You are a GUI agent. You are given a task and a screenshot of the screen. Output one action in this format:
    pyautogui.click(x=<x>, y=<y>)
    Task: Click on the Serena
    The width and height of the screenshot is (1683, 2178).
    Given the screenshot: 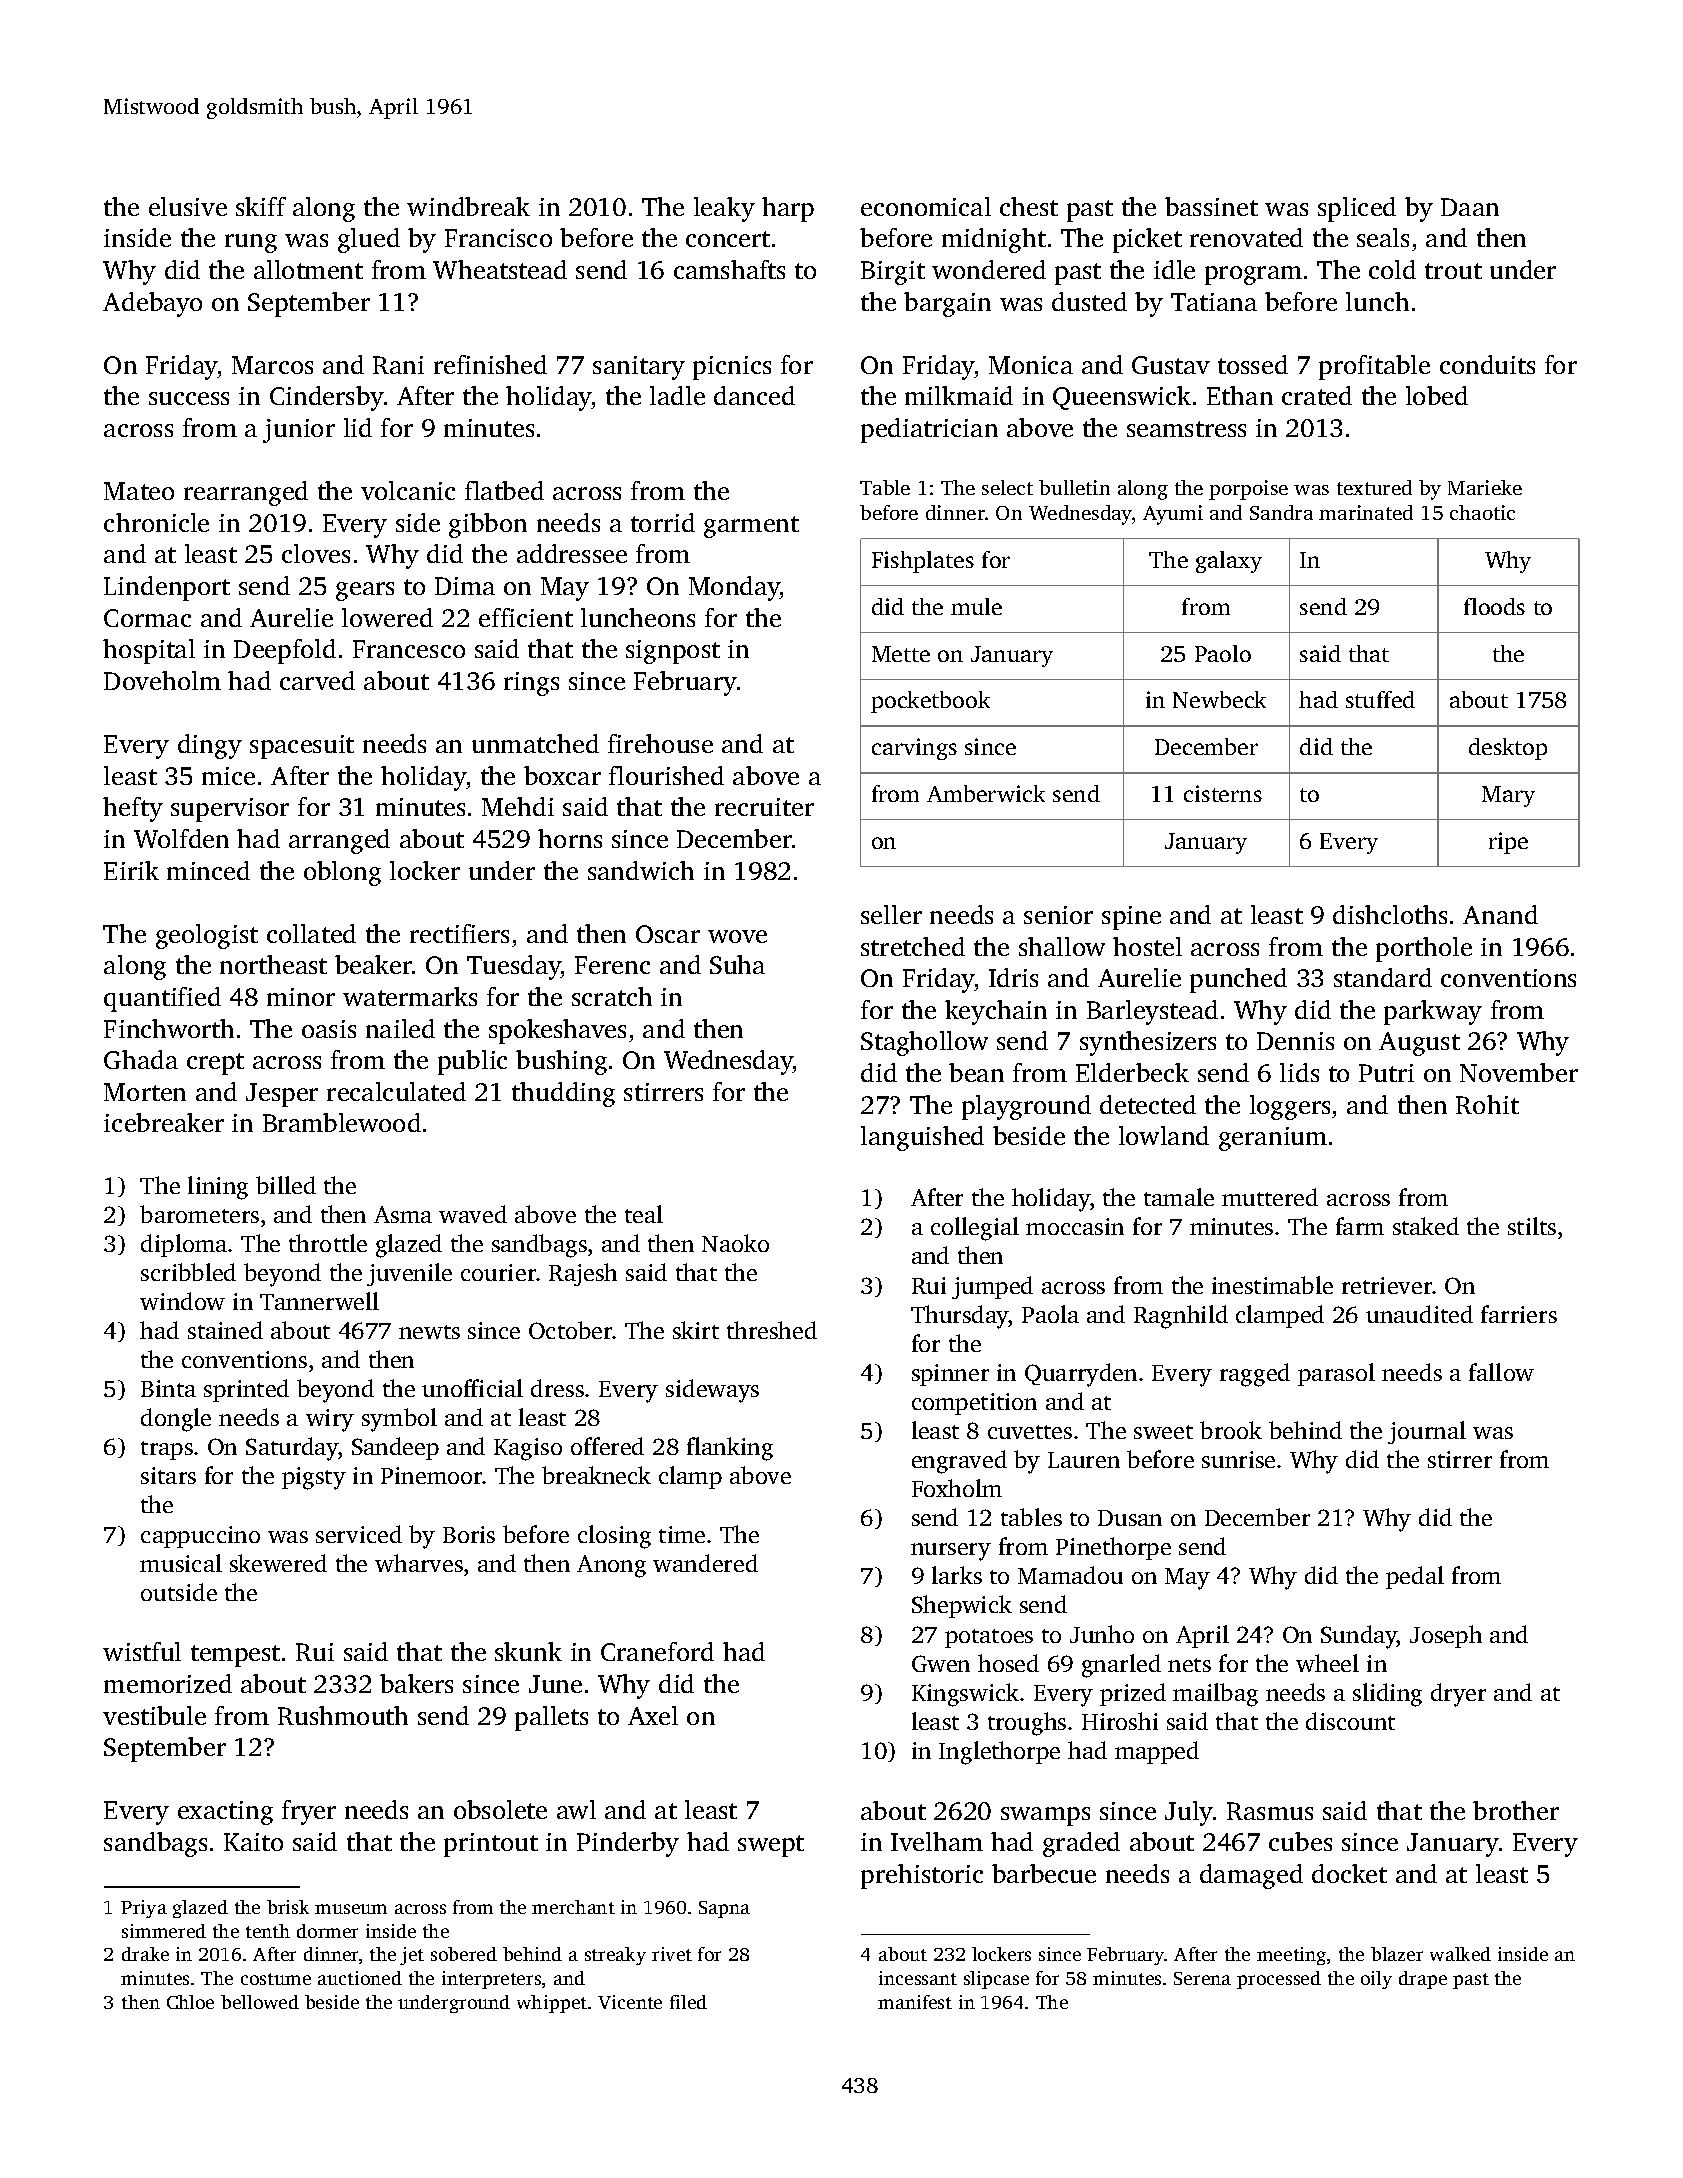 What is the action you would take?
    pyautogui.click(x=1202, y=1978)
